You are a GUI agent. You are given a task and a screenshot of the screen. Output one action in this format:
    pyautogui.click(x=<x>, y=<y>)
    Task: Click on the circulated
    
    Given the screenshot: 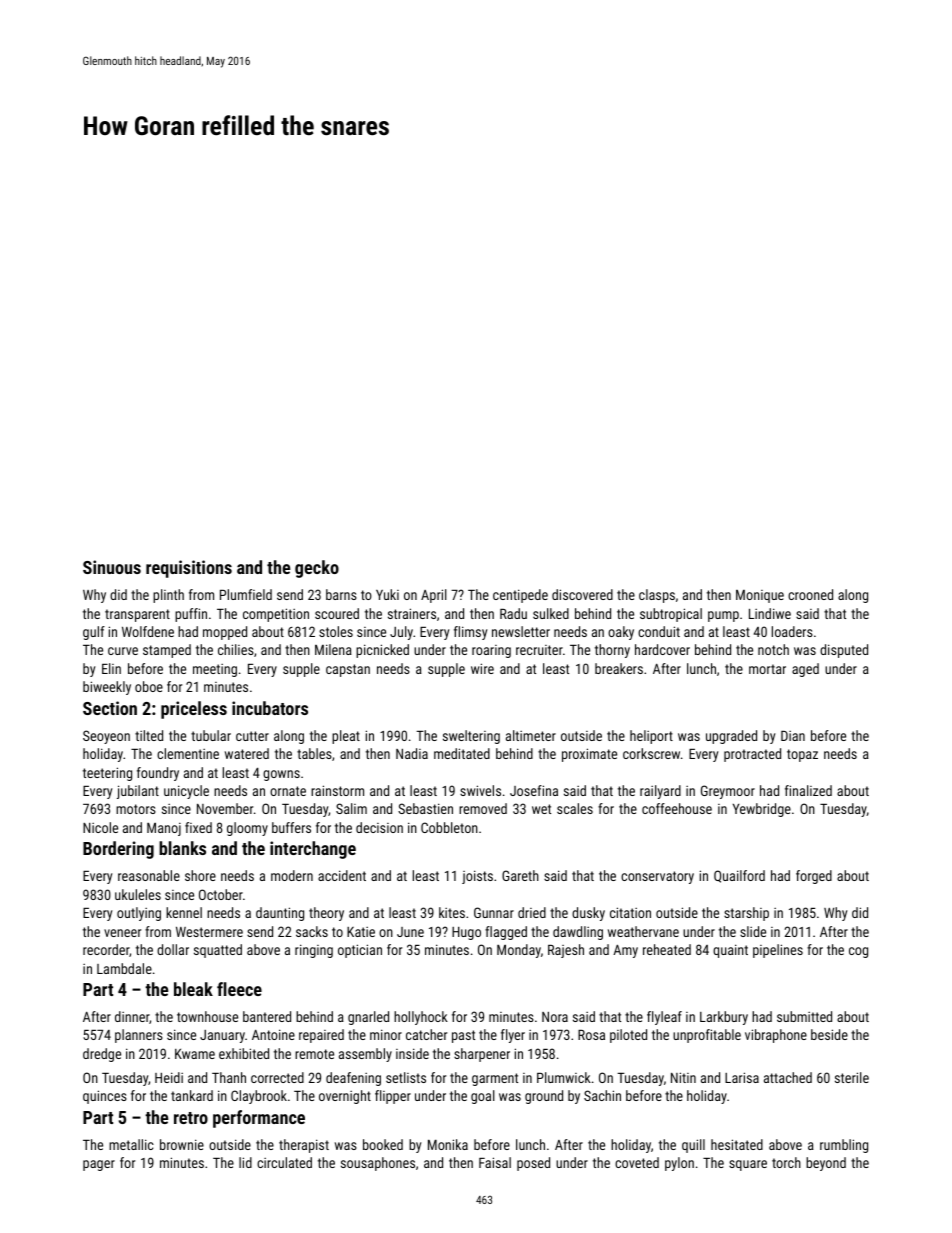 What is the action you would take?
    pyautogui.click(x=284, y=1162)
